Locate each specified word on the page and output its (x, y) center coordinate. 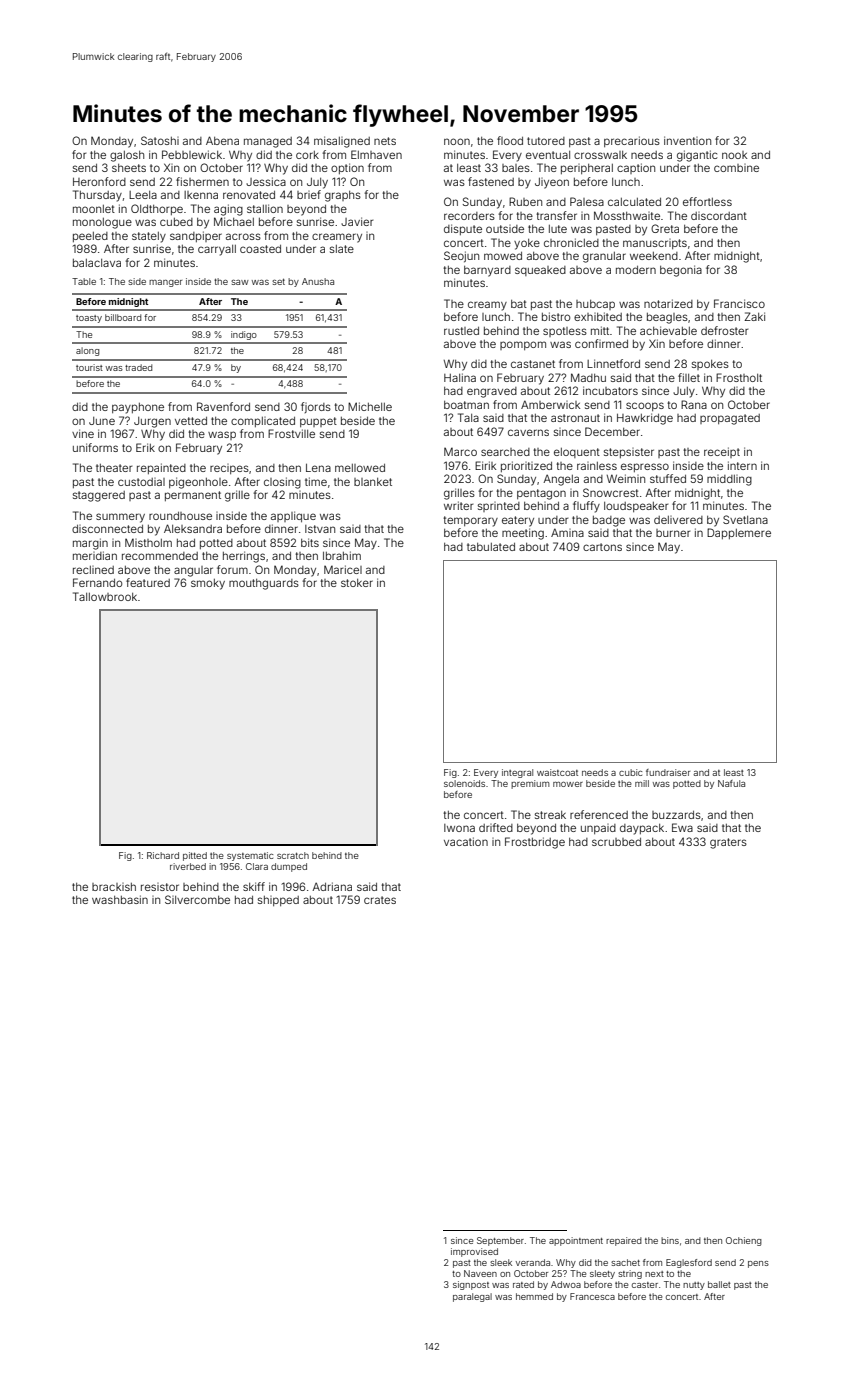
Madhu (588, 377)
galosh (127, 156)
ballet (719, 1284)
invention (687, 140)
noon (457, 141)
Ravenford (223, 406)
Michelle (370, 406)
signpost (471, 1285)
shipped (278, 901)
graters (728, 843)
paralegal (472, 1297)
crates (380, 900)
